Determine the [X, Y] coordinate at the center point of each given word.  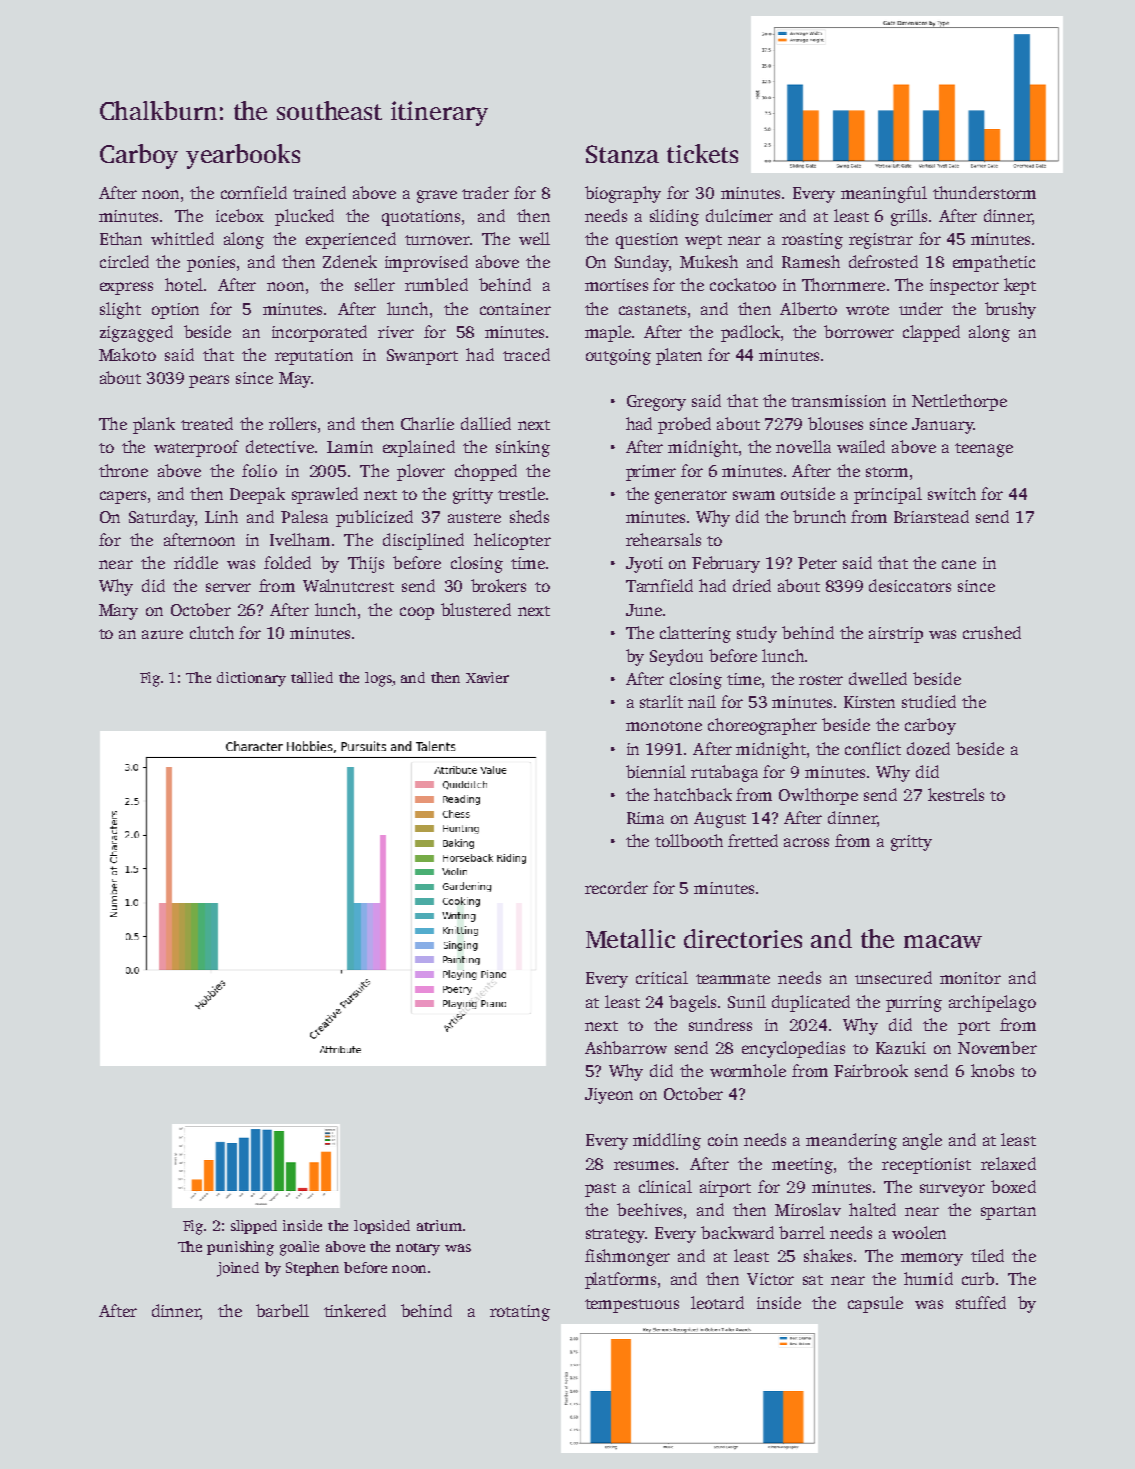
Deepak [257, 495]
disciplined [423, 541]
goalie [299, 1248]
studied [929, 701]
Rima [645, 818]
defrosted [883, 261]
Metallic [630, 938]
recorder [616, 887]
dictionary [251, 679]
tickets [702, 153]
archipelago [992, 1003]
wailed [861, 446]
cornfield [254, 192]
